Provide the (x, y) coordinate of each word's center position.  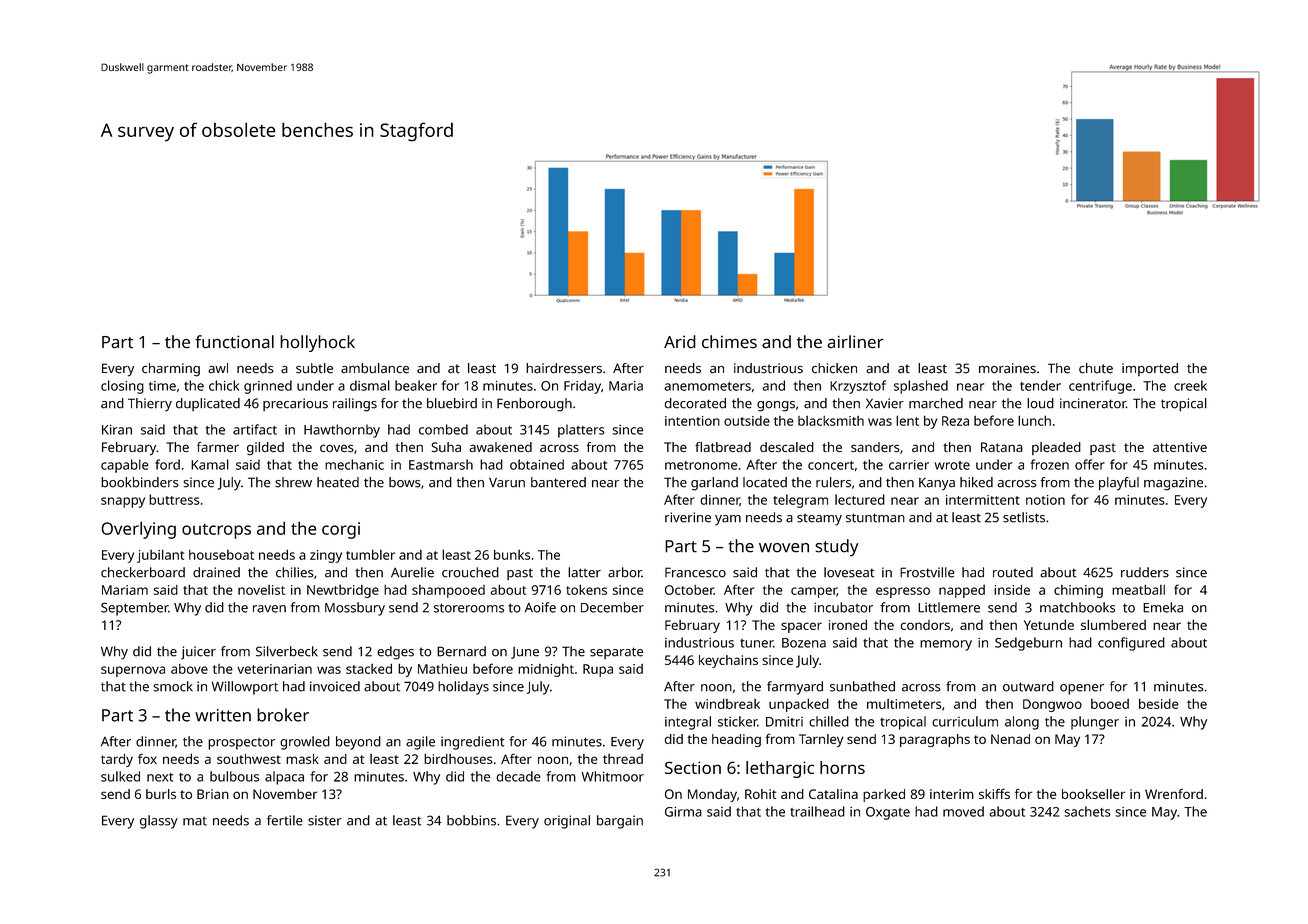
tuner (756, 643)
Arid (680, 342)
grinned (268, 387)
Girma (683, 812)
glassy (159, 822)
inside (1012, 590)
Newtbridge (343, 591)
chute (1096, 368)
